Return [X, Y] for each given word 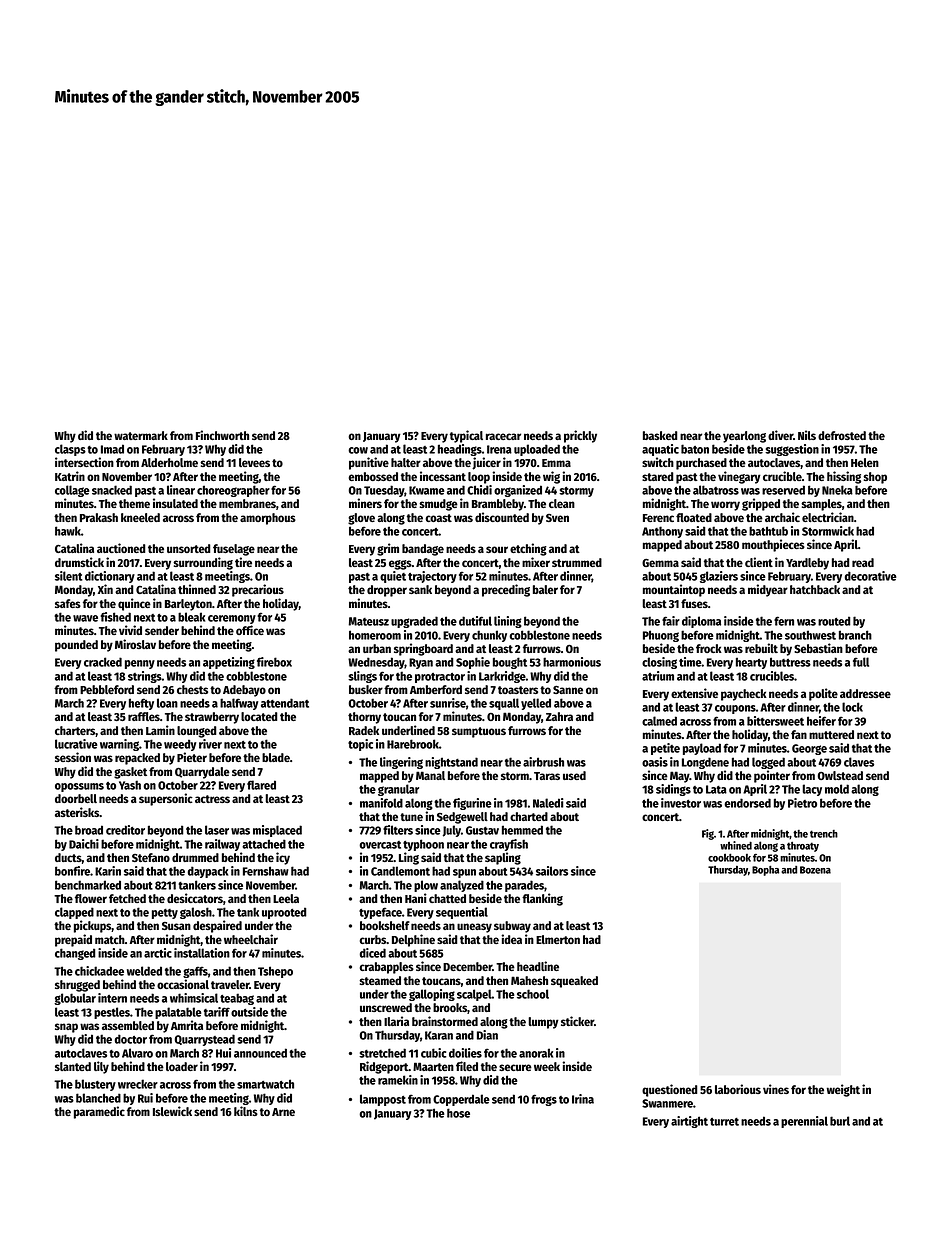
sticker [577, 1021]
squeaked [574, 982]
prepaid [73, 940]
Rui [145, 1098]
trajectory [432, 577]
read [863, 562]
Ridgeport [384, 1067]
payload [702, 749]
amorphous [268, 519]
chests [192, 689]
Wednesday [376, 663]
